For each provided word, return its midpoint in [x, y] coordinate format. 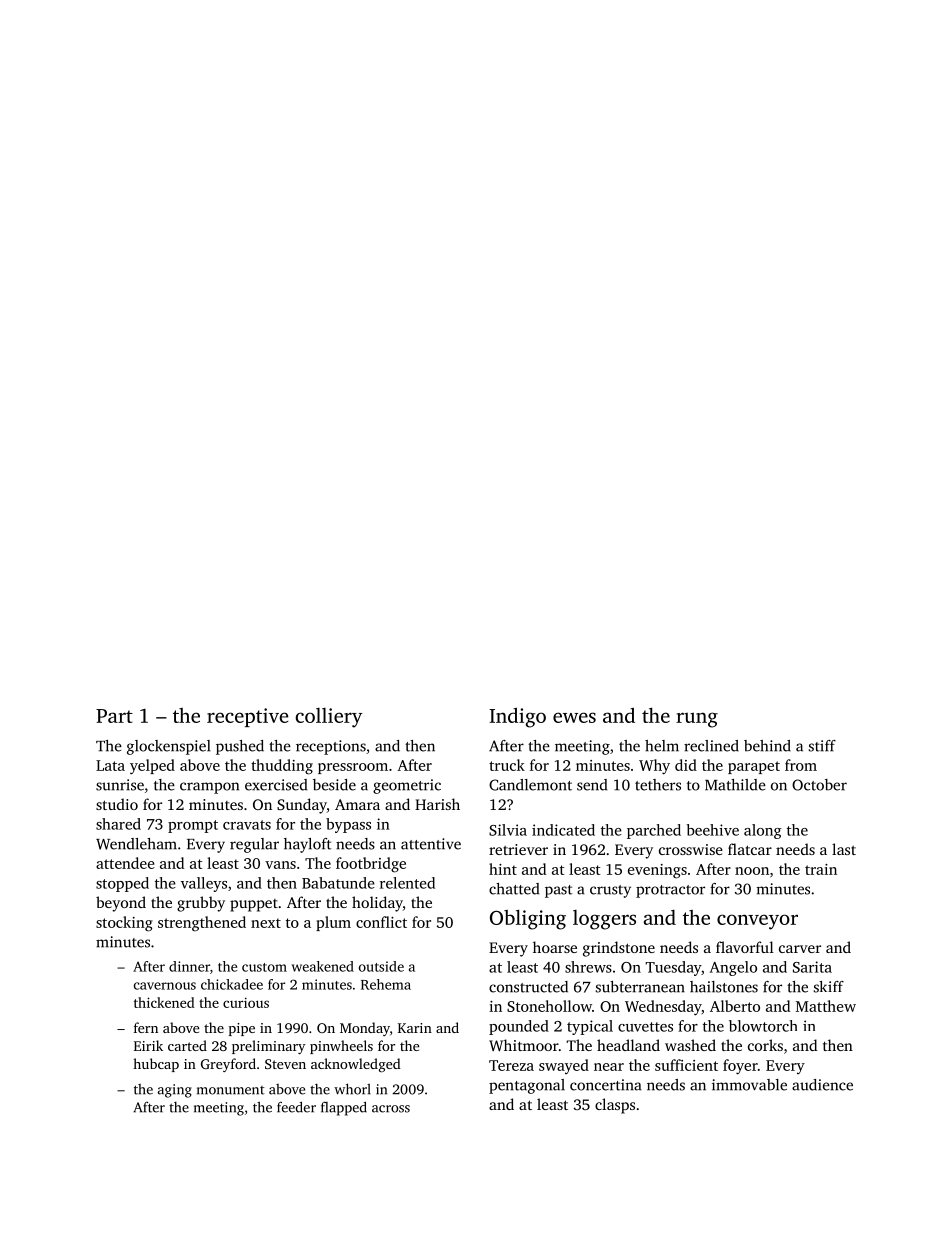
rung [697, 720]
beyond [121, 904]
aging [175, 1091]
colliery [329, 718]
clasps [615, 1106]
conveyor [757, 922]
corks [765, 1045]
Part [114, 716]
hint [503, 869]
